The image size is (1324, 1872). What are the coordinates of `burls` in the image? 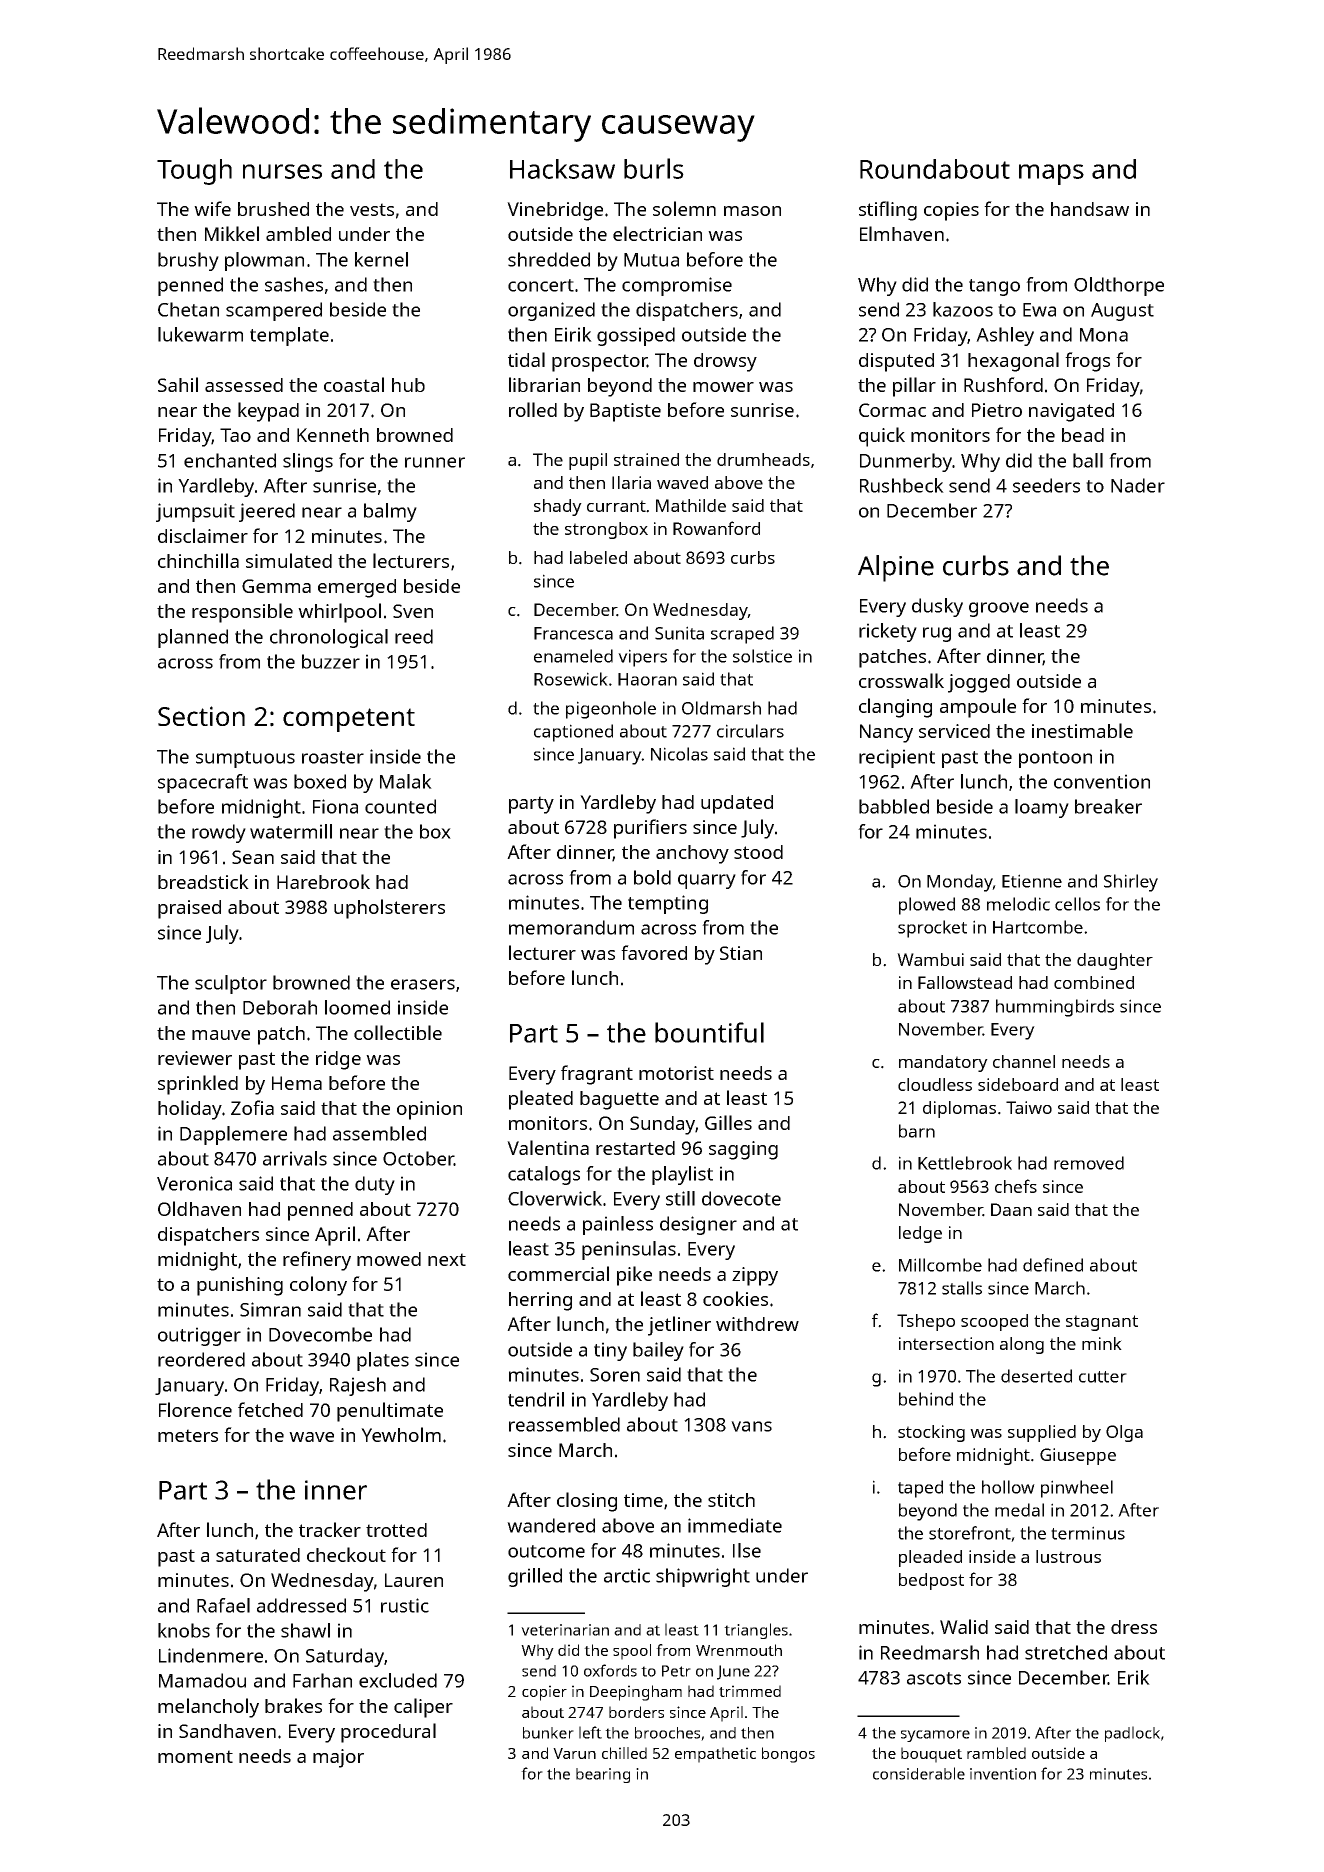 It's located at (654, 168).
